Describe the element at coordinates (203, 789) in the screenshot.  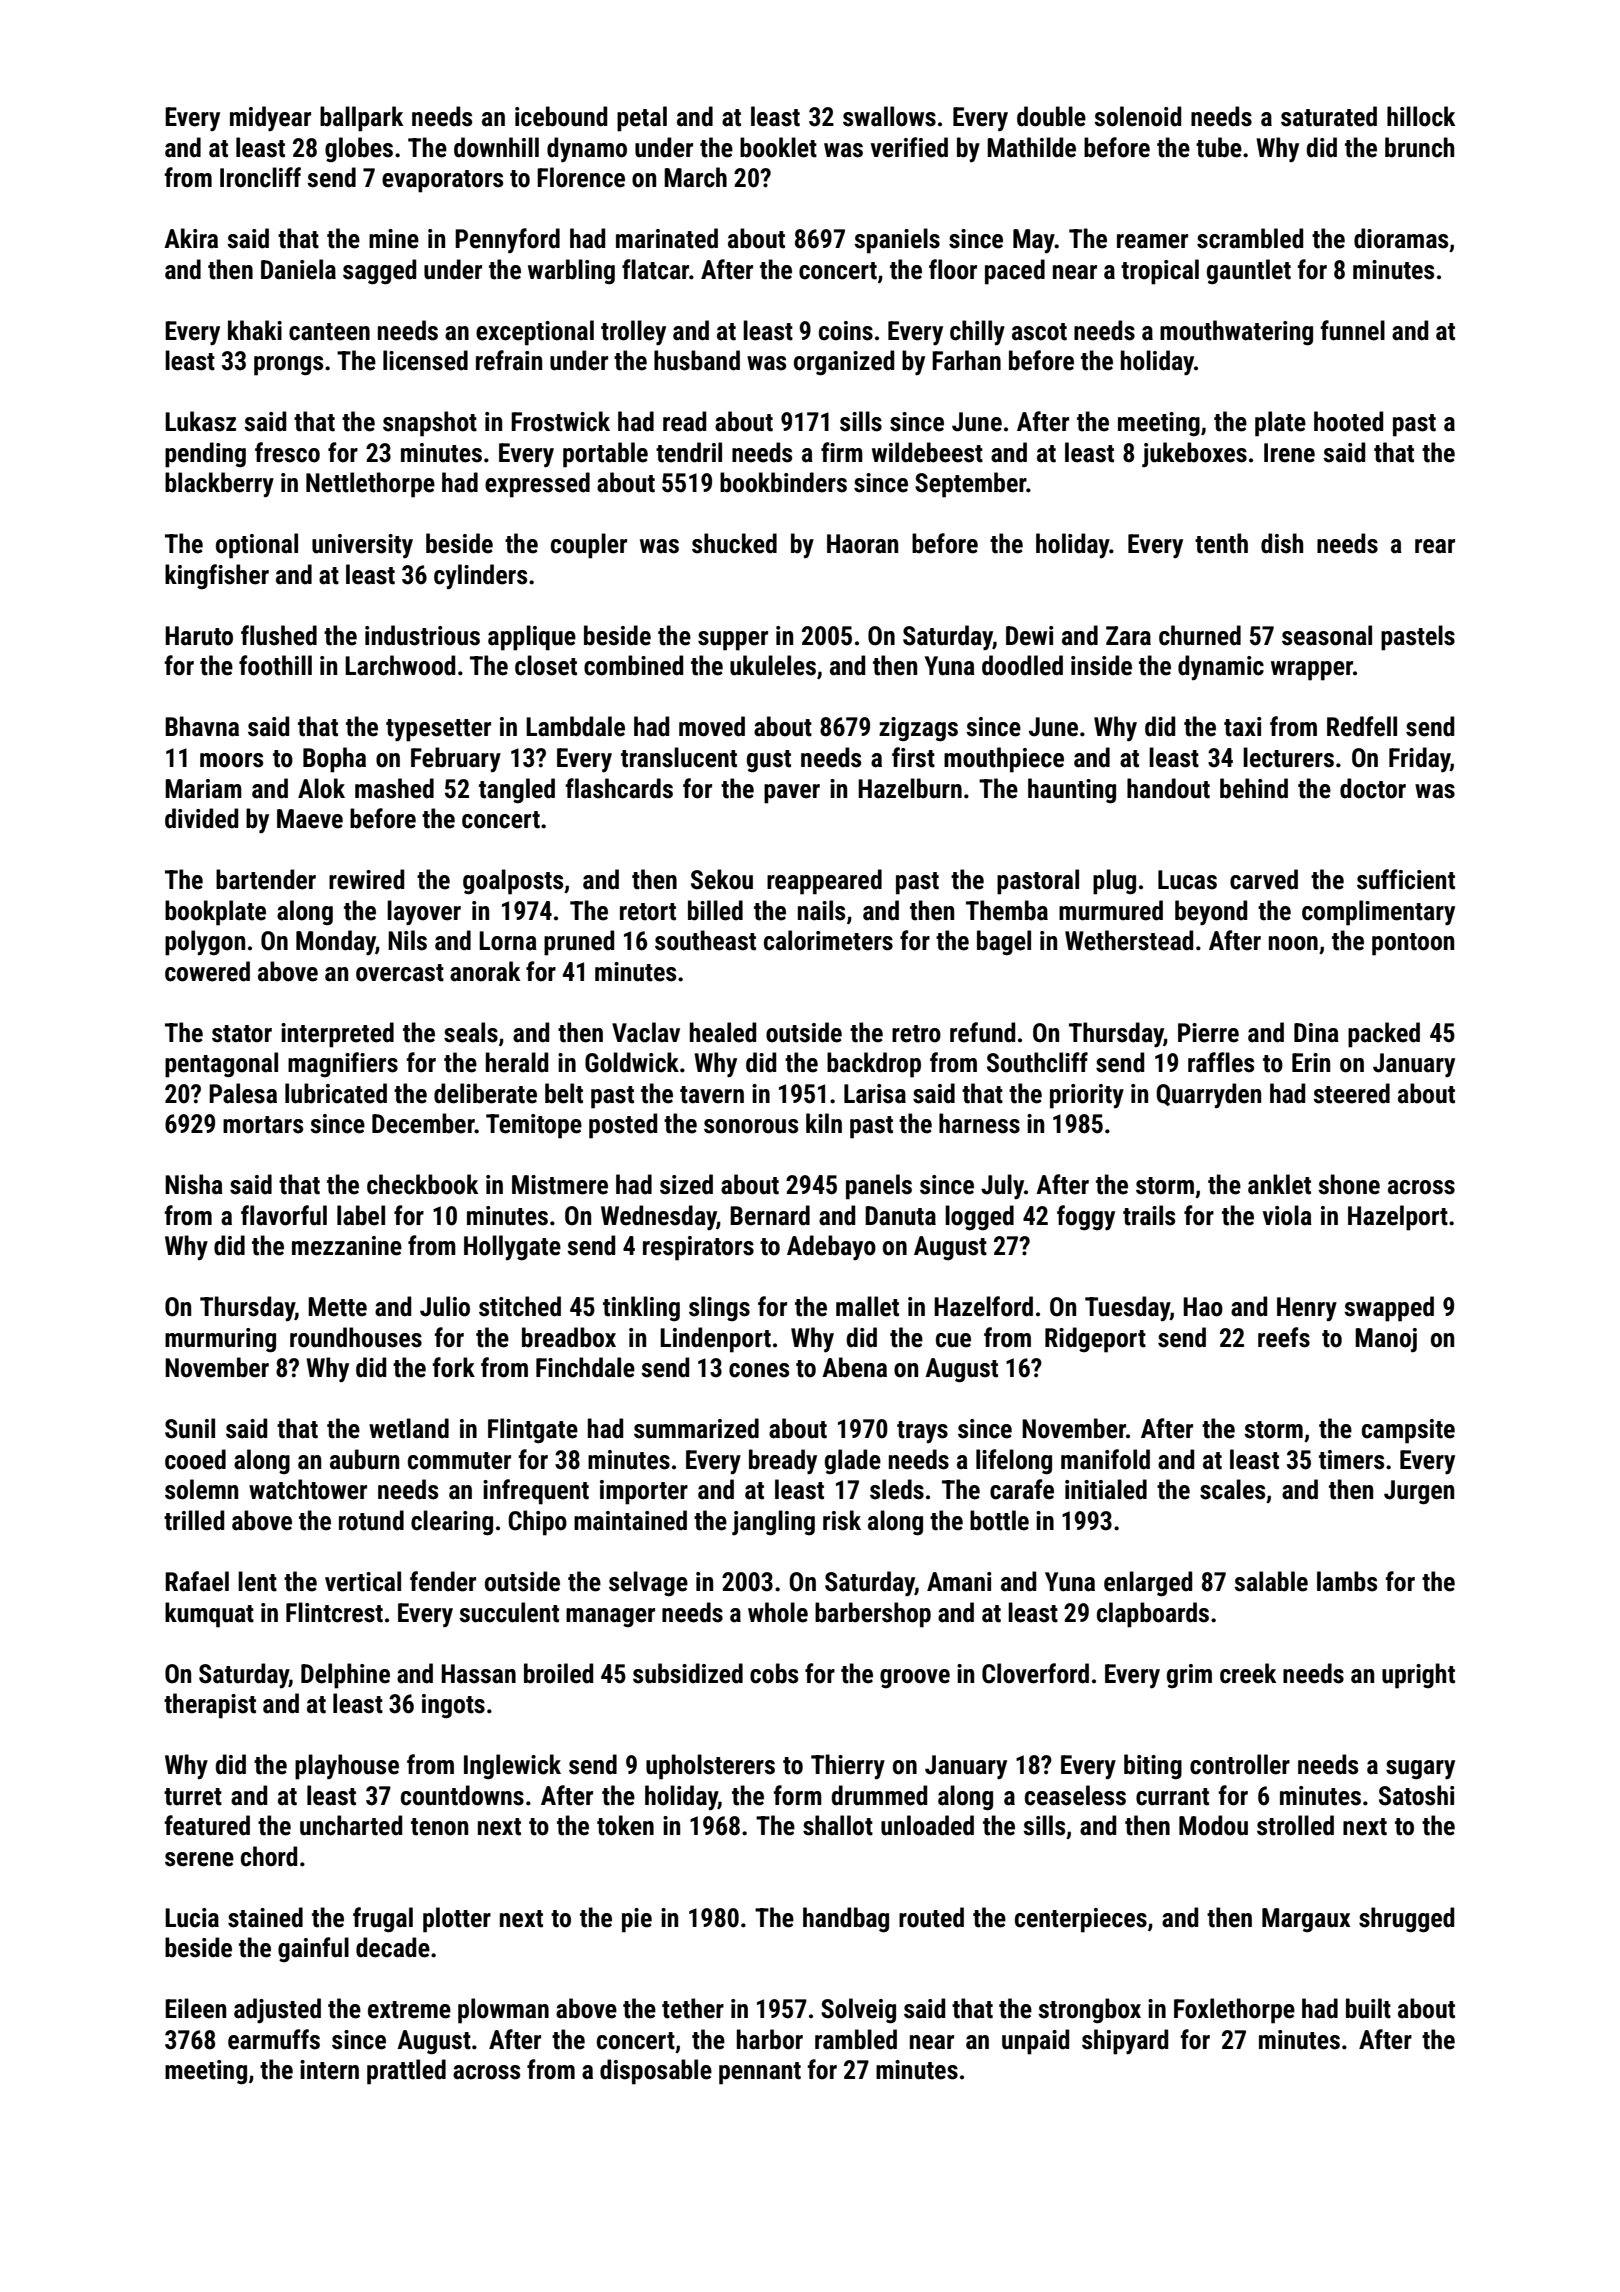
I see `Mariam` at that location.
